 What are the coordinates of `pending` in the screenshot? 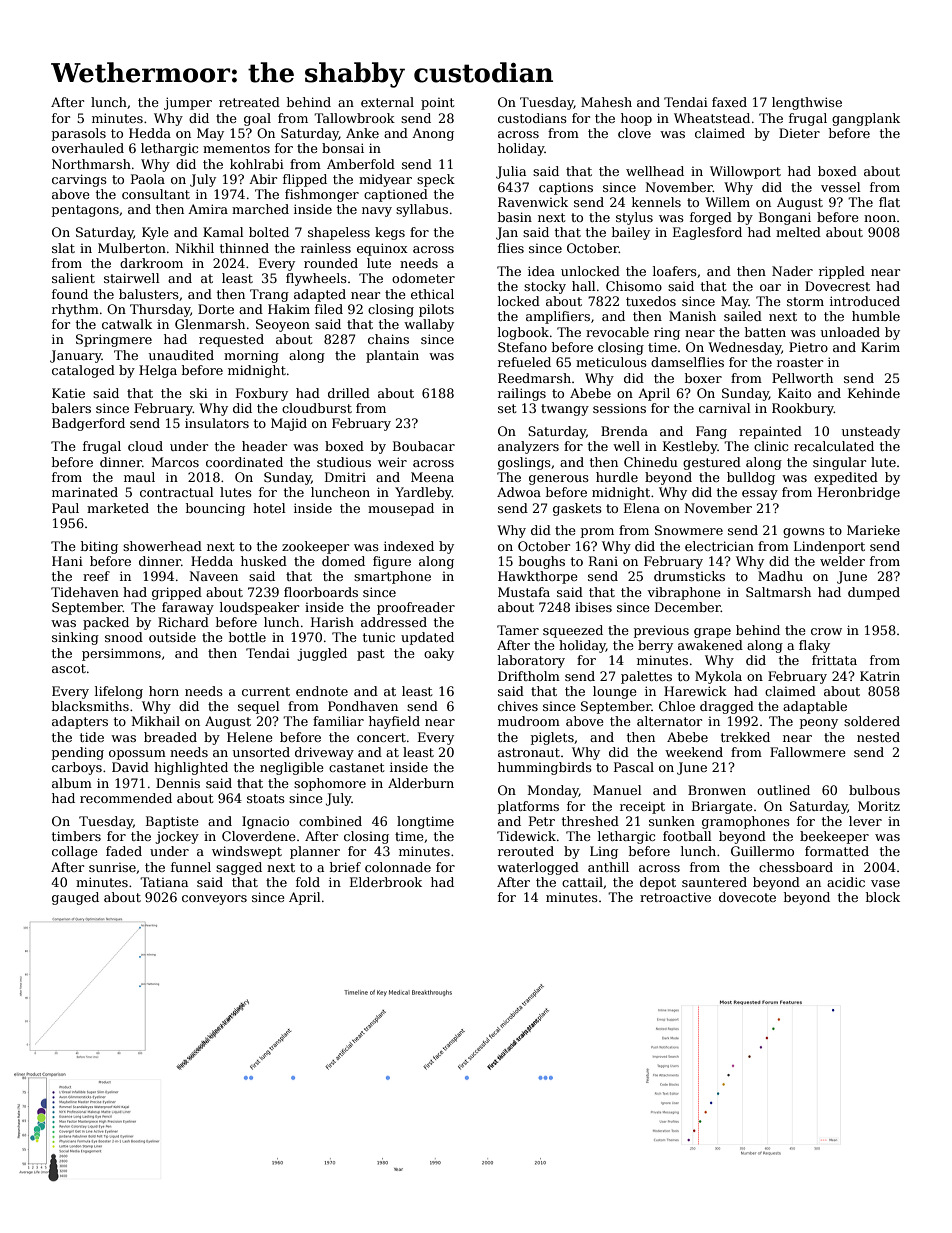 It's located at (78, 753).
